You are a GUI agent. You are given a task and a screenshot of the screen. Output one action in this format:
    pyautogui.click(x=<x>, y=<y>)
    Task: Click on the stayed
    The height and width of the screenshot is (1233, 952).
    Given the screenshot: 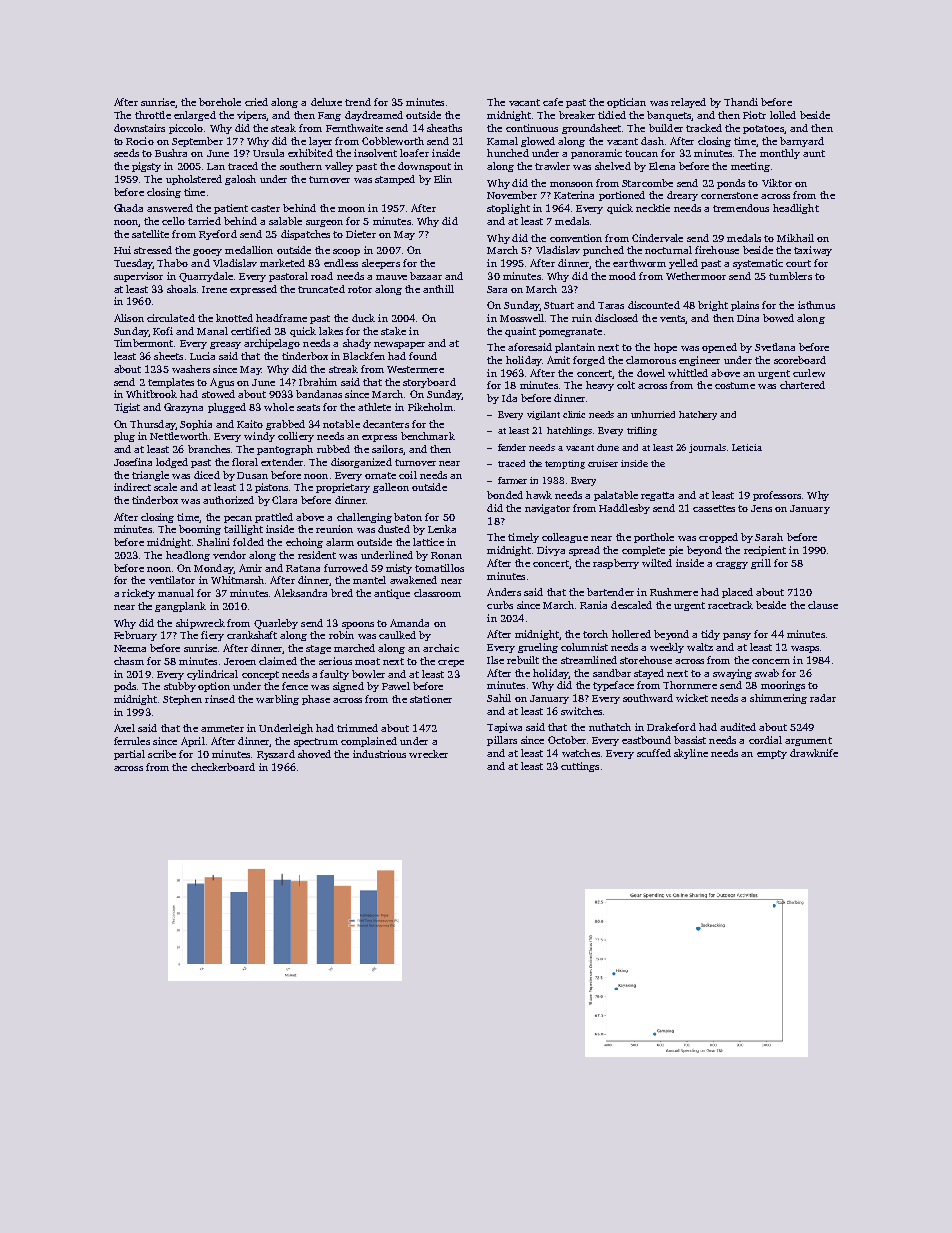 What is the action you would take?
    pyautogui.click(x=649, y=674)
